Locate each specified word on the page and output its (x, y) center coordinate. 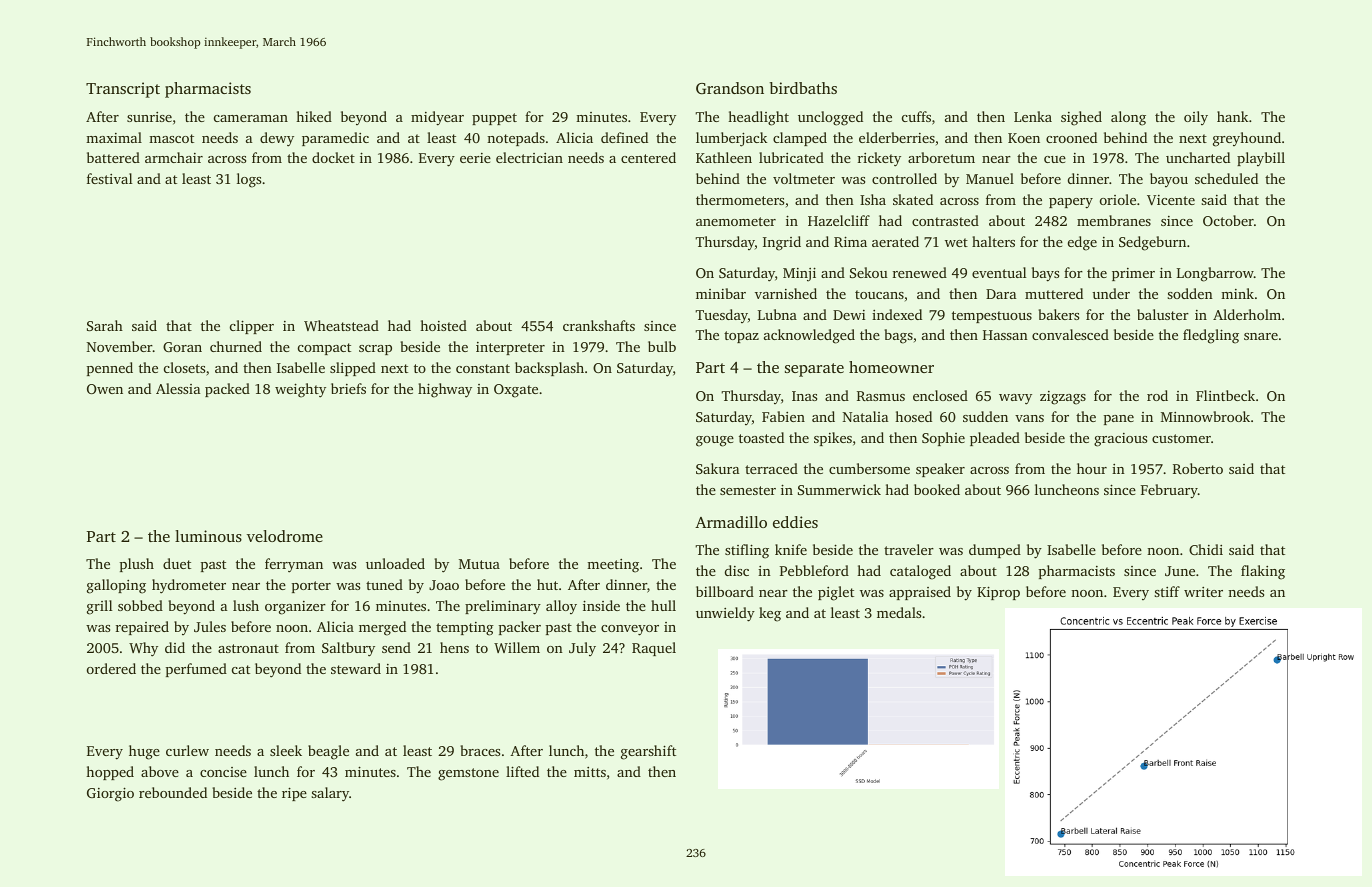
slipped (353, 369)
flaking (1263, 572)
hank (1232, 116)
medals (899, 612)
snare (1261, 336)
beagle (328, 752)
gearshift (648, 752)
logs (249, 180)
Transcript (123, 90)
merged (382, 628)
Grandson (730, 88)
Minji (799, 274)
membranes (1114, 220)
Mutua (479, 564)
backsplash (549, 369)
